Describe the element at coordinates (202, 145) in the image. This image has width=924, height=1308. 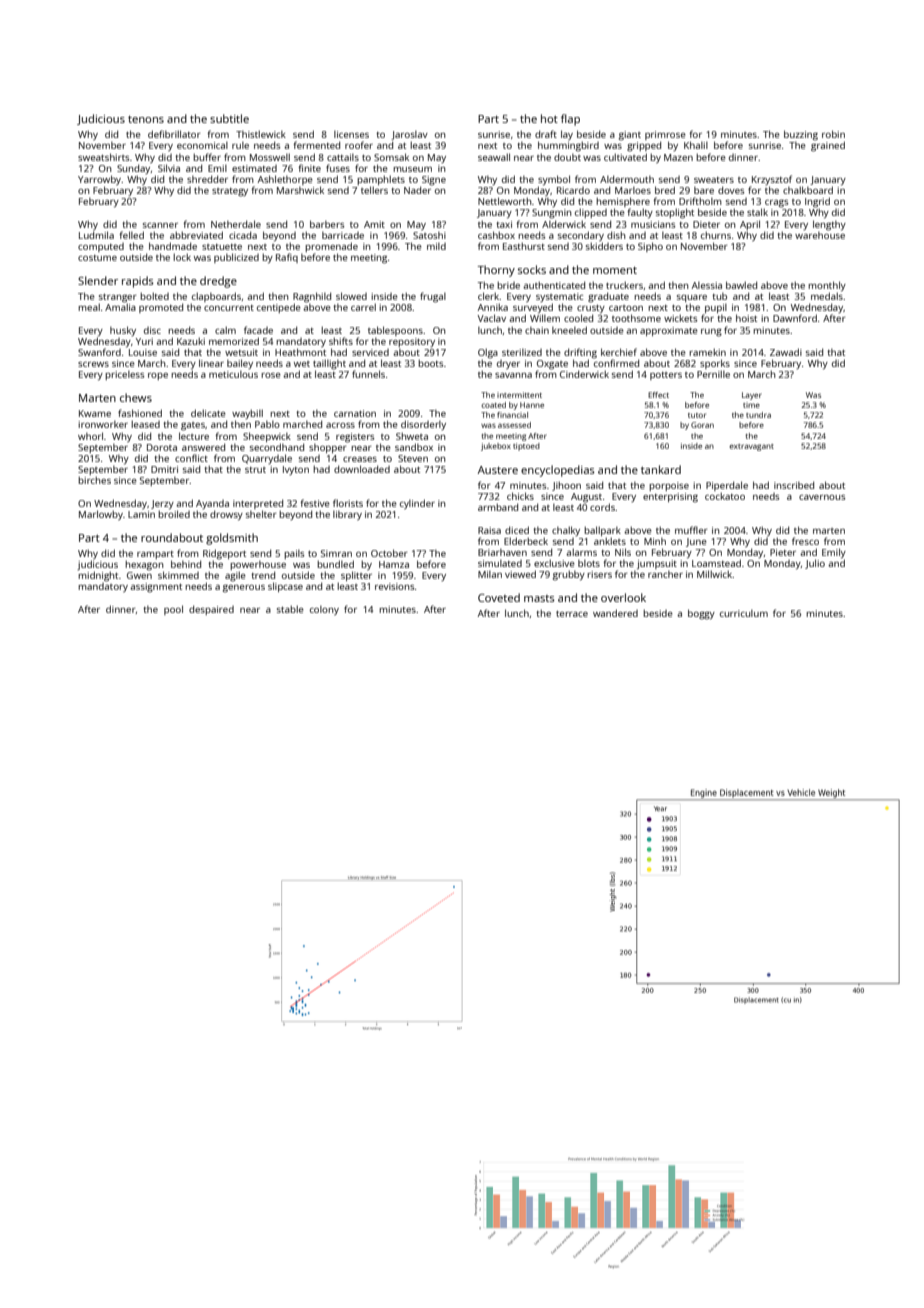
I see `economical` at that location.
